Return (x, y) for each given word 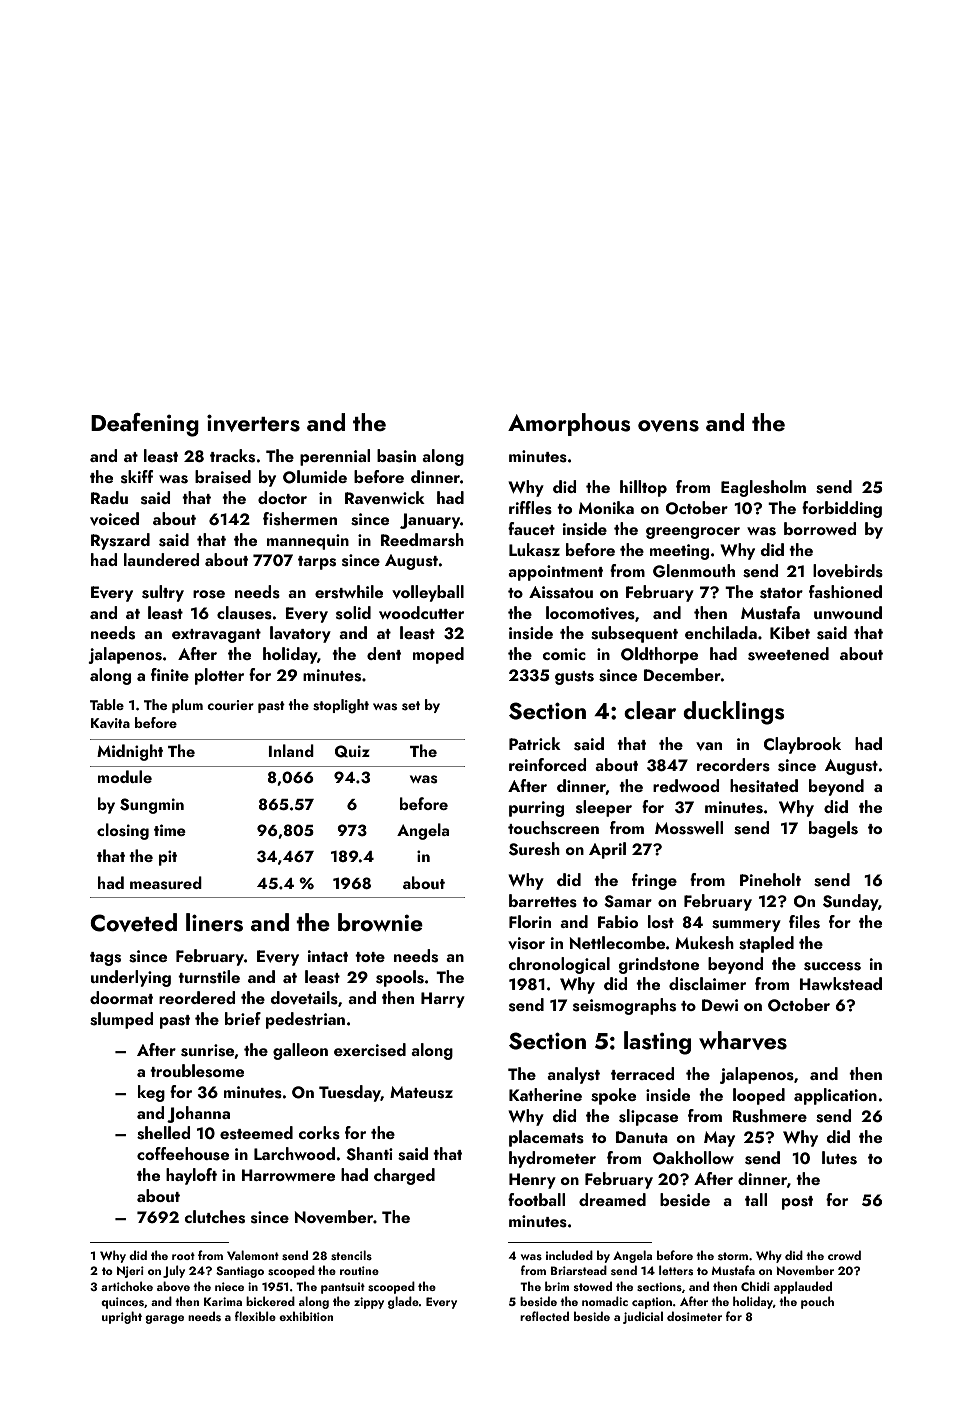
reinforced (547, 764)
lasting (657, 1043)
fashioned (845, 592)
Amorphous (569, 424)
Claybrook (802, 745)
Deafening (145, 425)
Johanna (198, 1114)
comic (564, 654)
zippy (369, 1303)
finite (170, 674)
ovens (668, 426)
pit (168, 858)
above (173, 1286)
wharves (743, 1040)
